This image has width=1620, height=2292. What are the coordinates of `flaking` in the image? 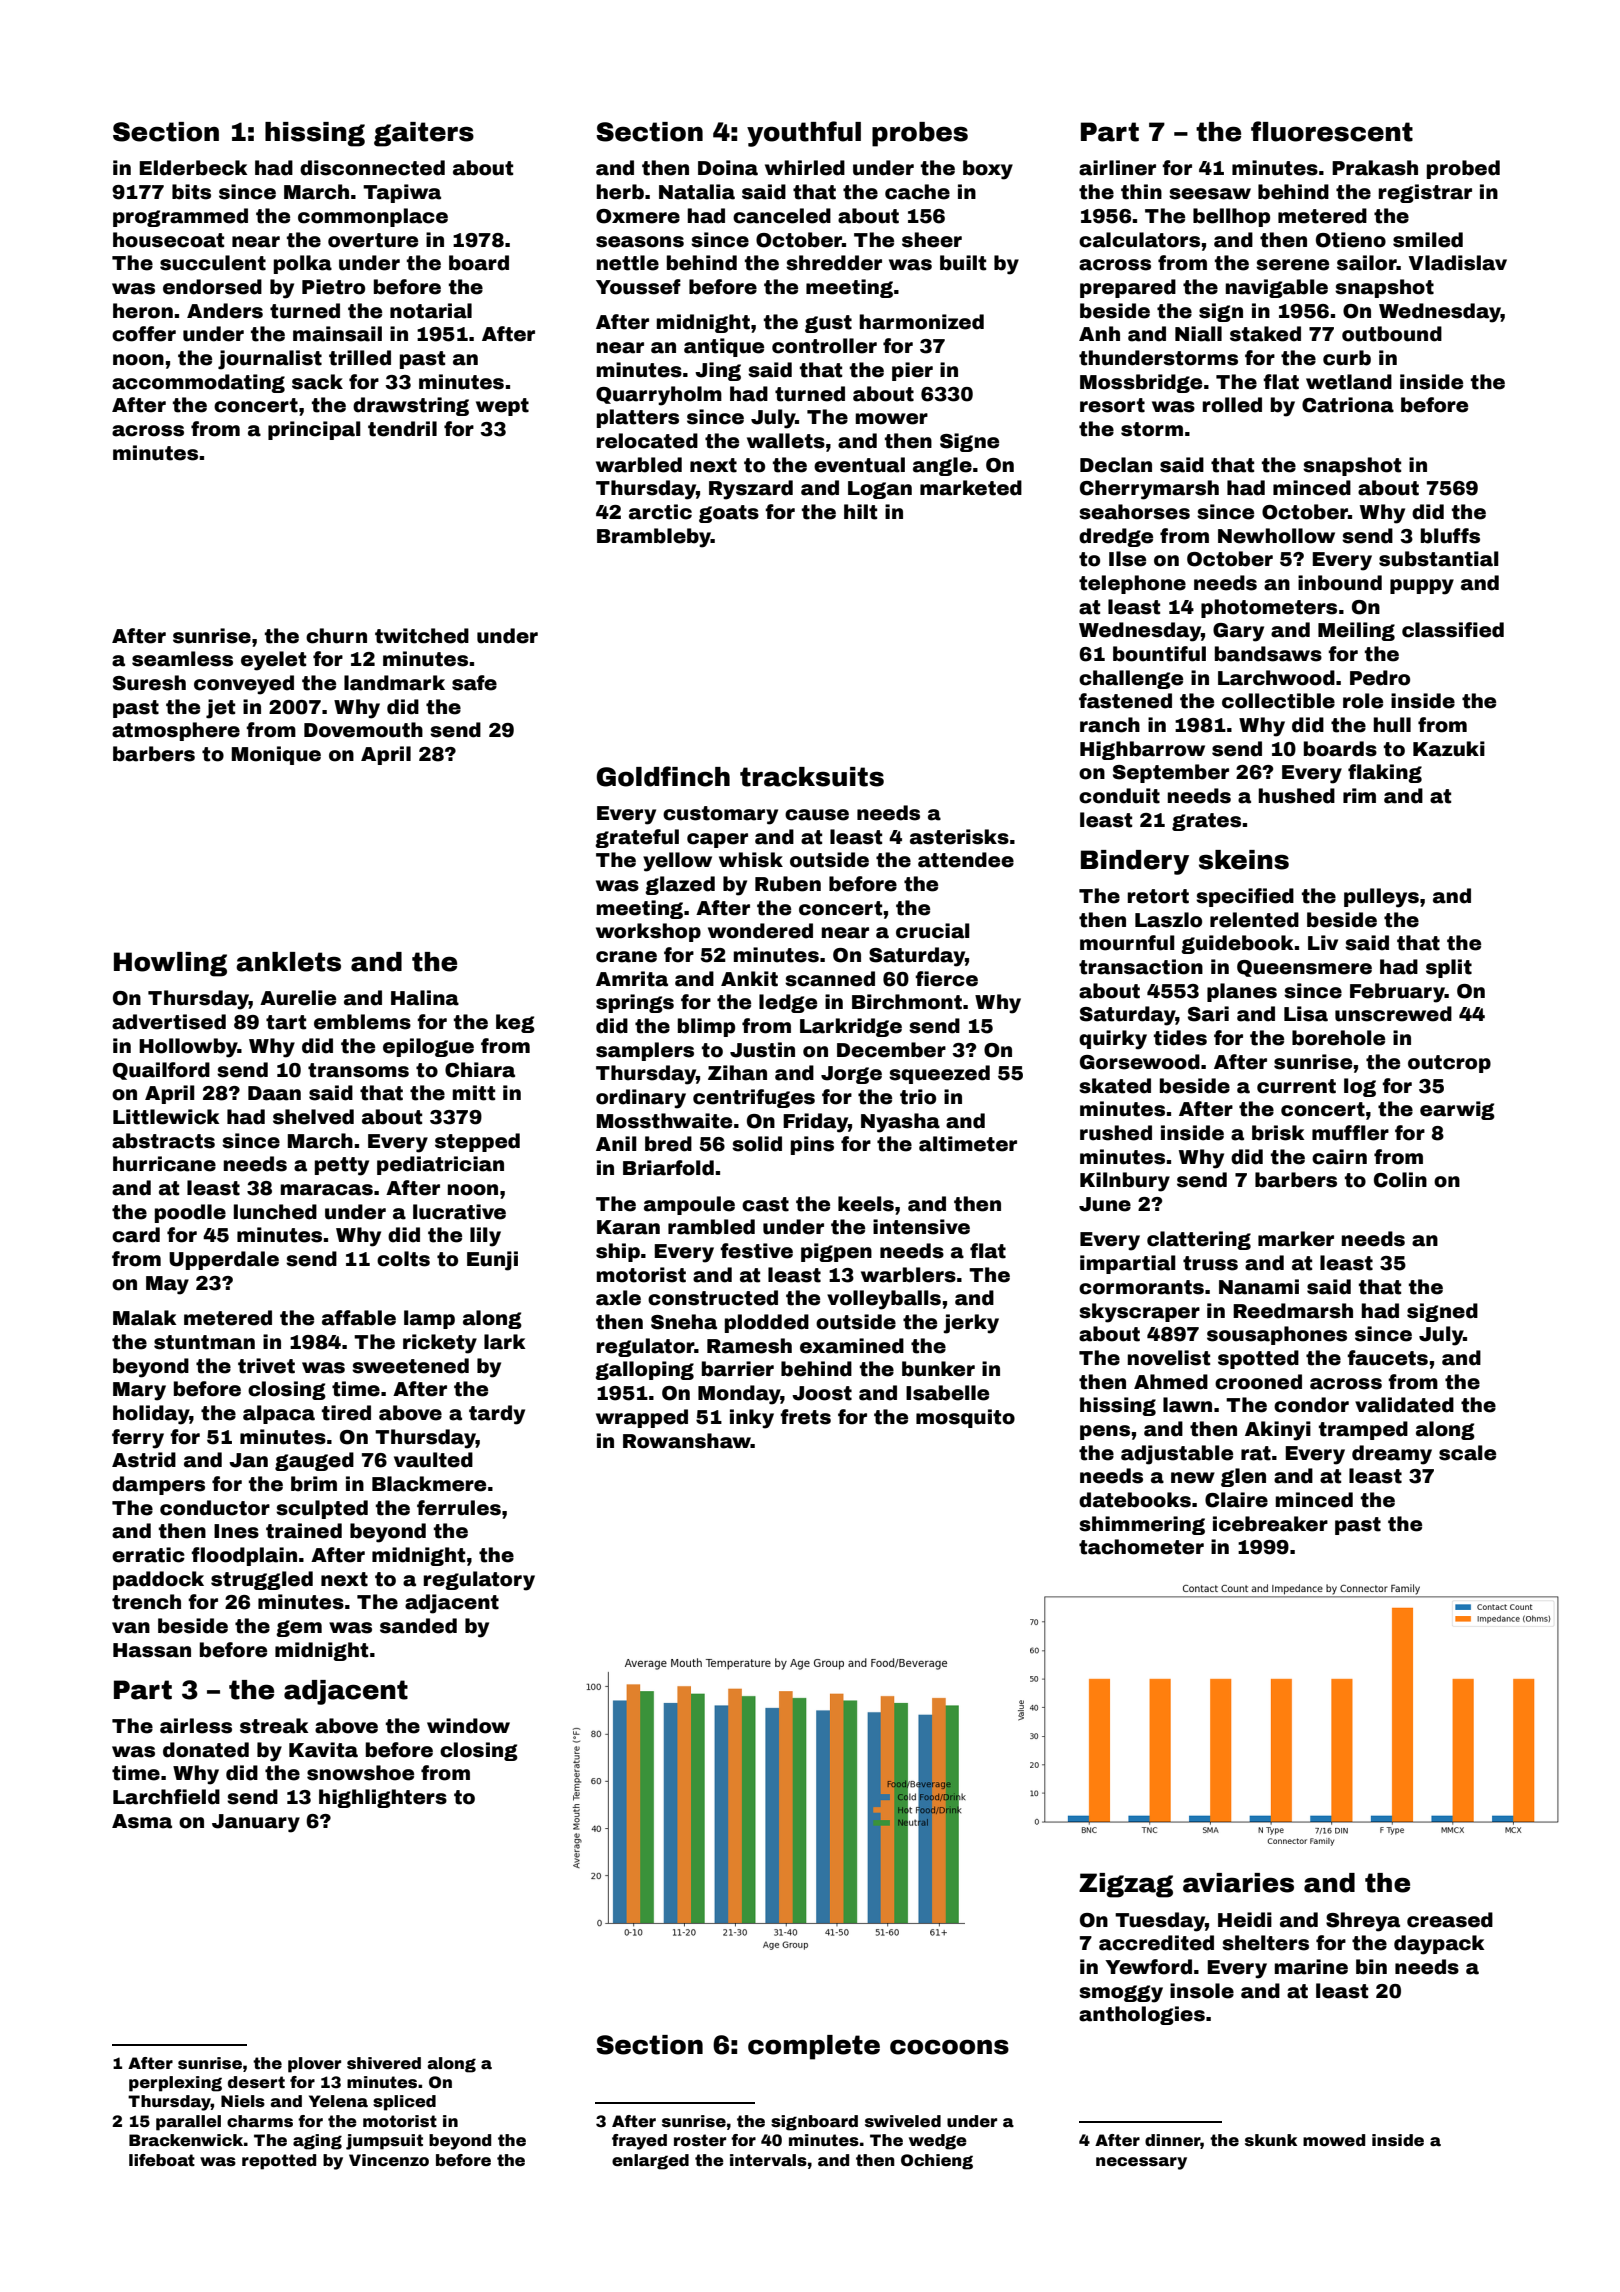 It's located at (1385, 773).
